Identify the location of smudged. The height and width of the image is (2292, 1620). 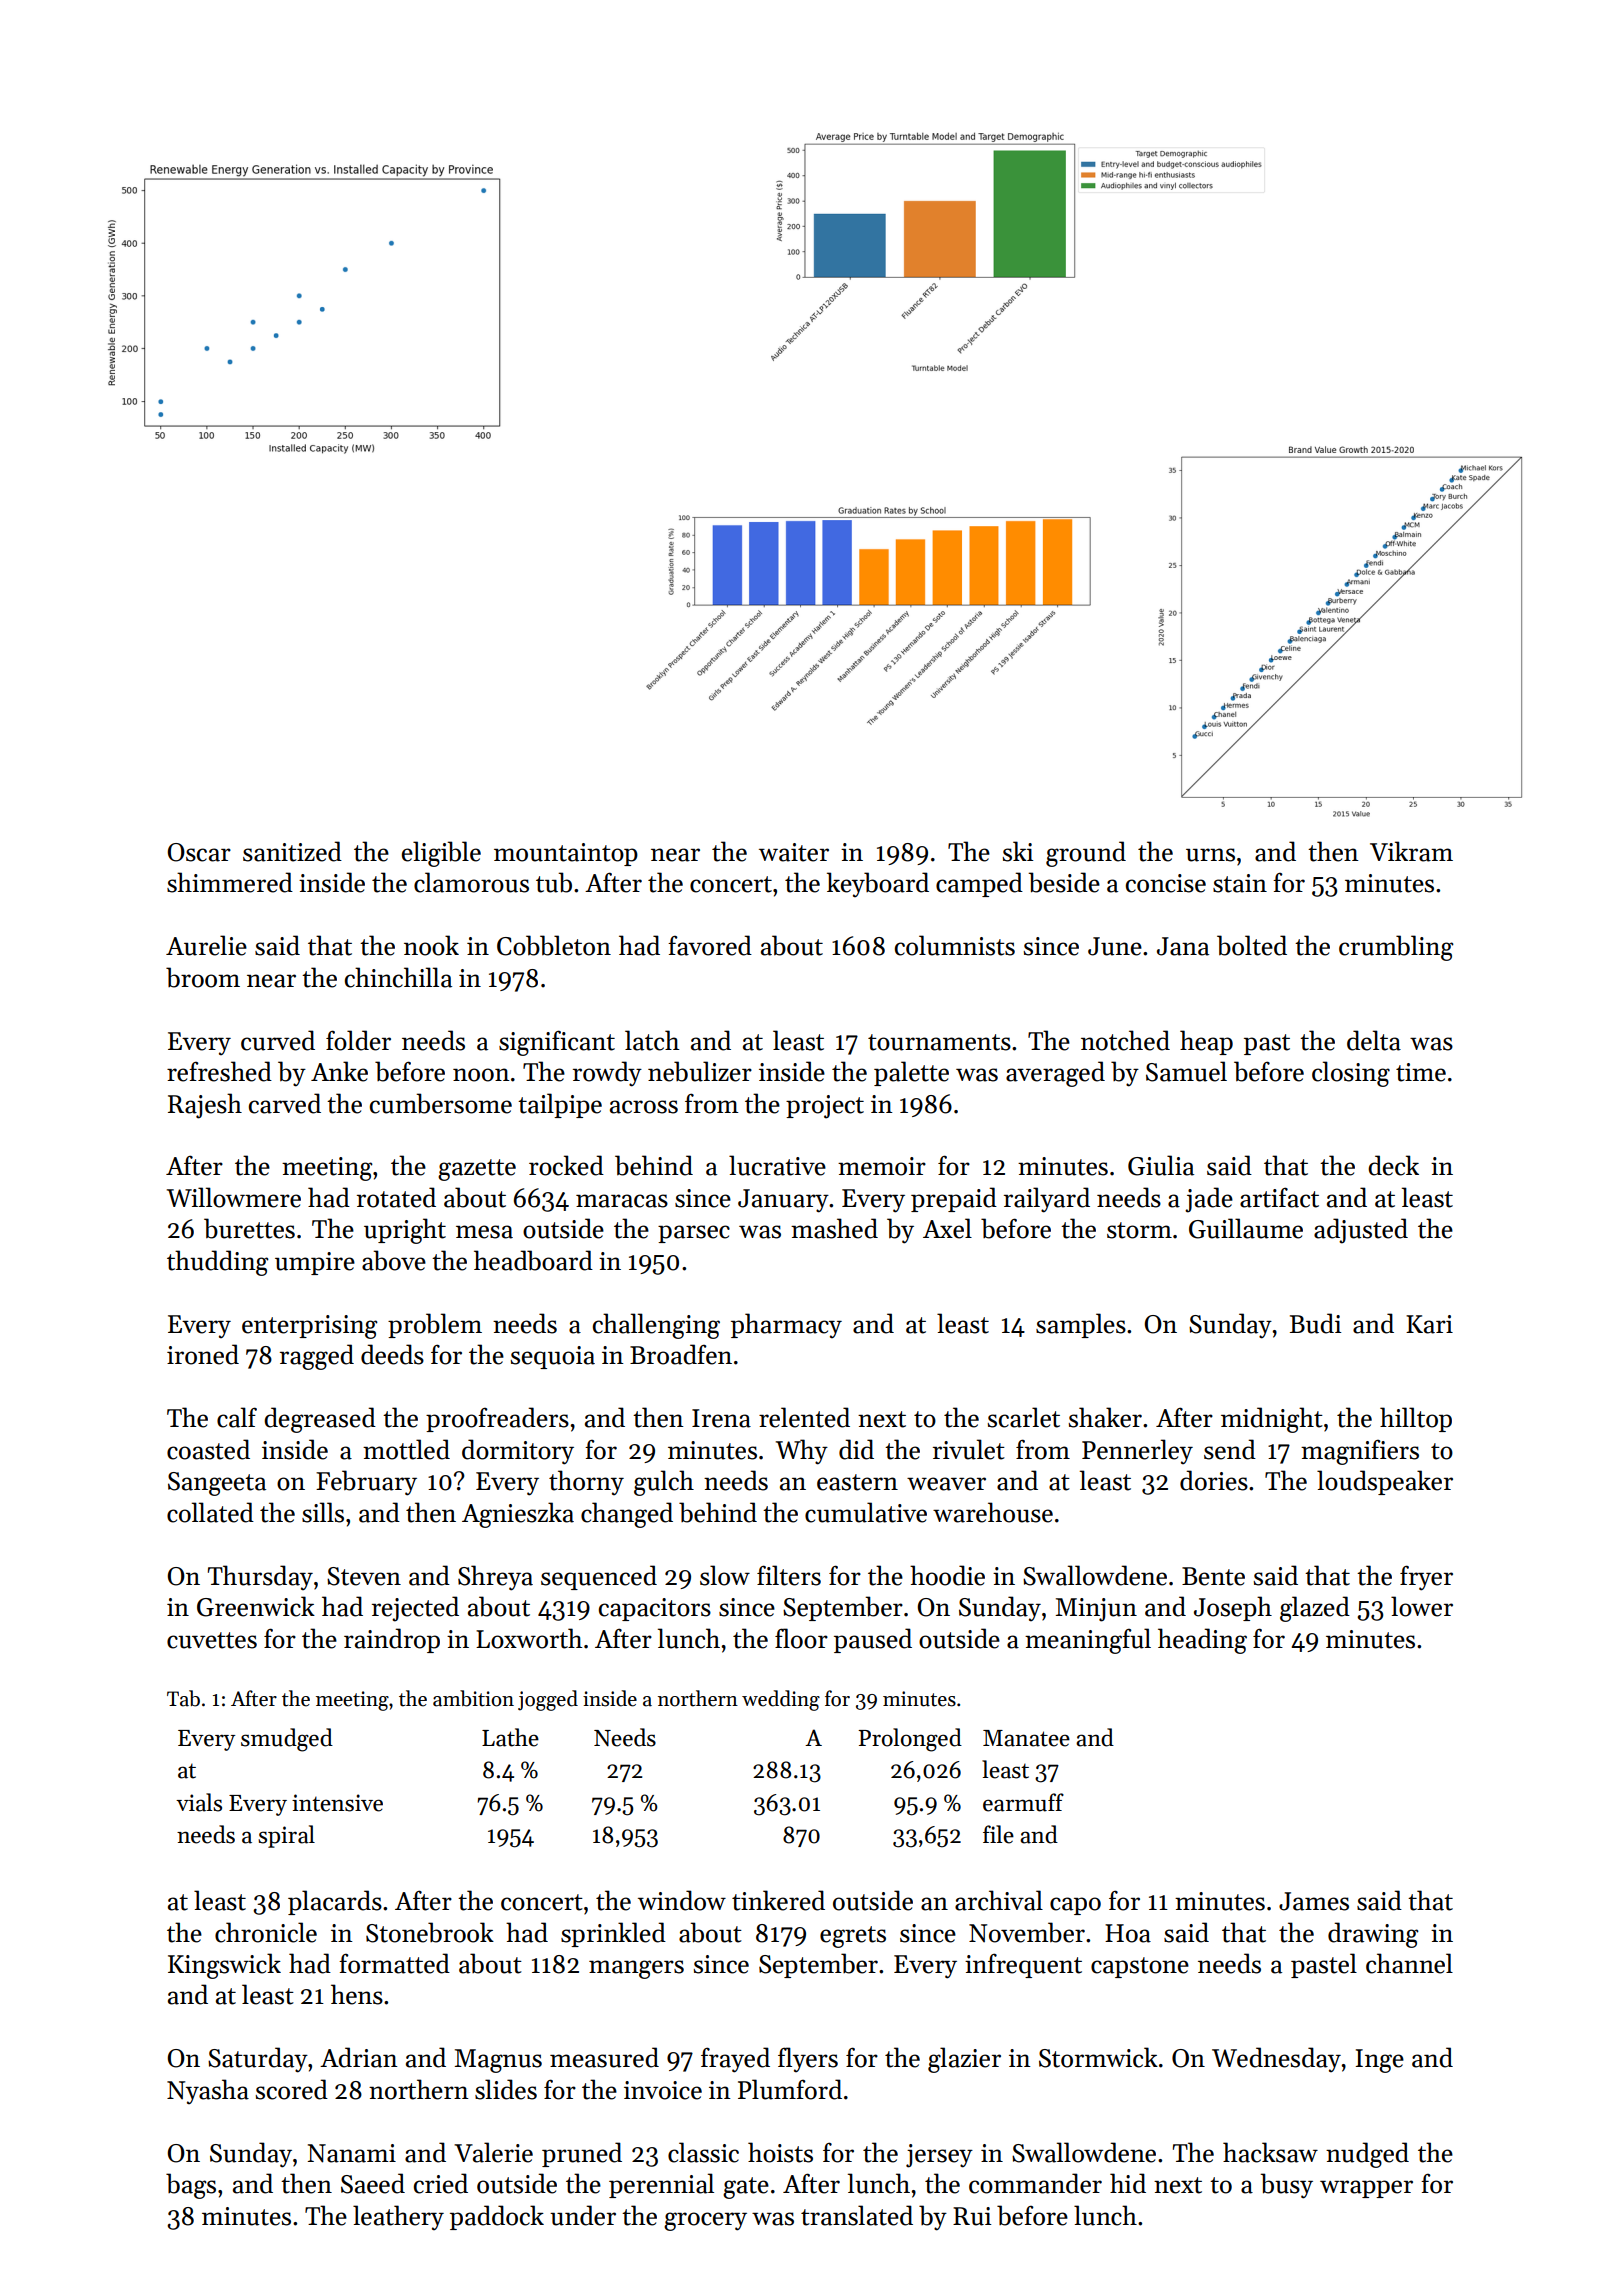
(287, 1740).
